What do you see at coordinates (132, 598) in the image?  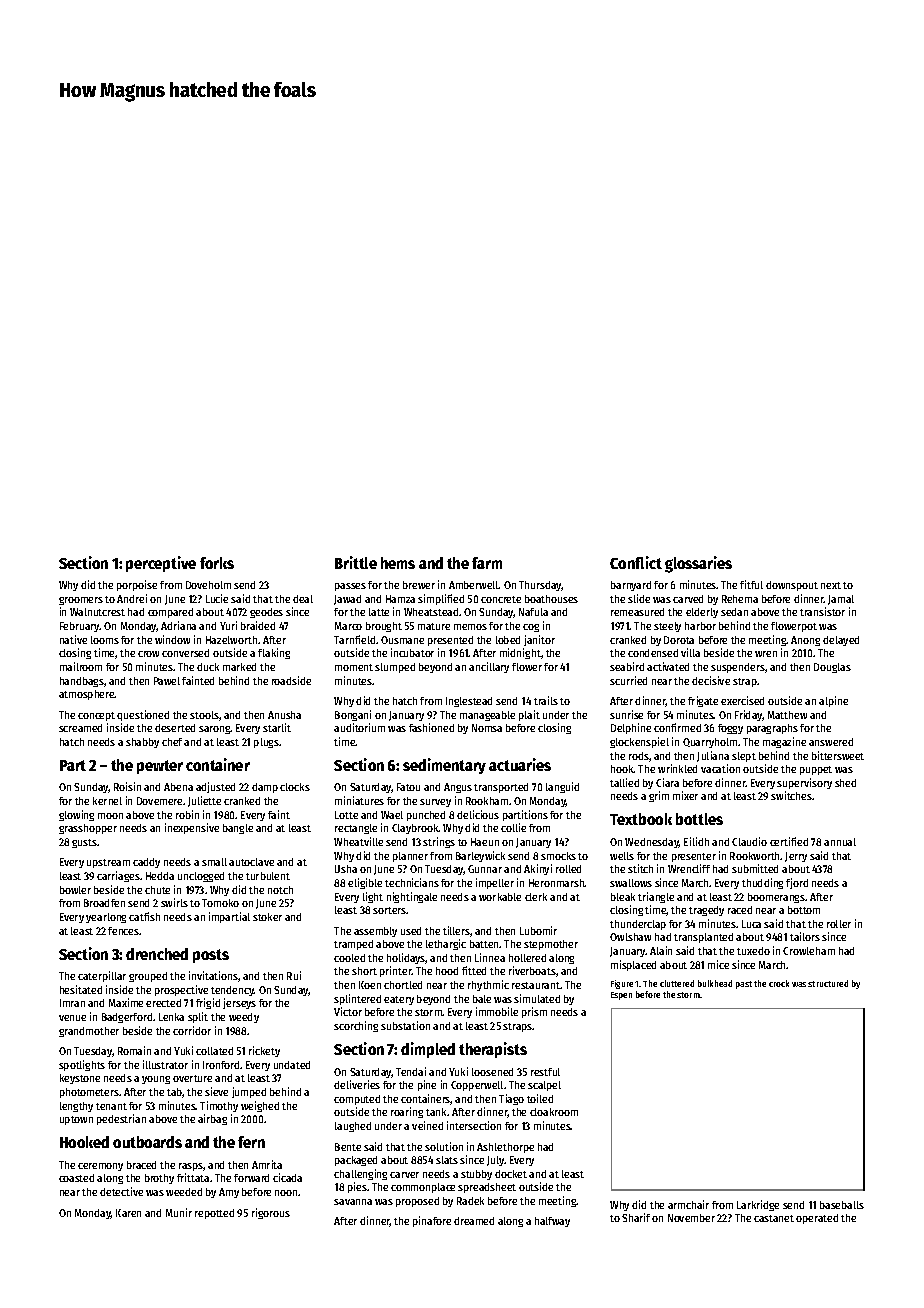 I see `Andrei` at bounding box center [132, 598].
